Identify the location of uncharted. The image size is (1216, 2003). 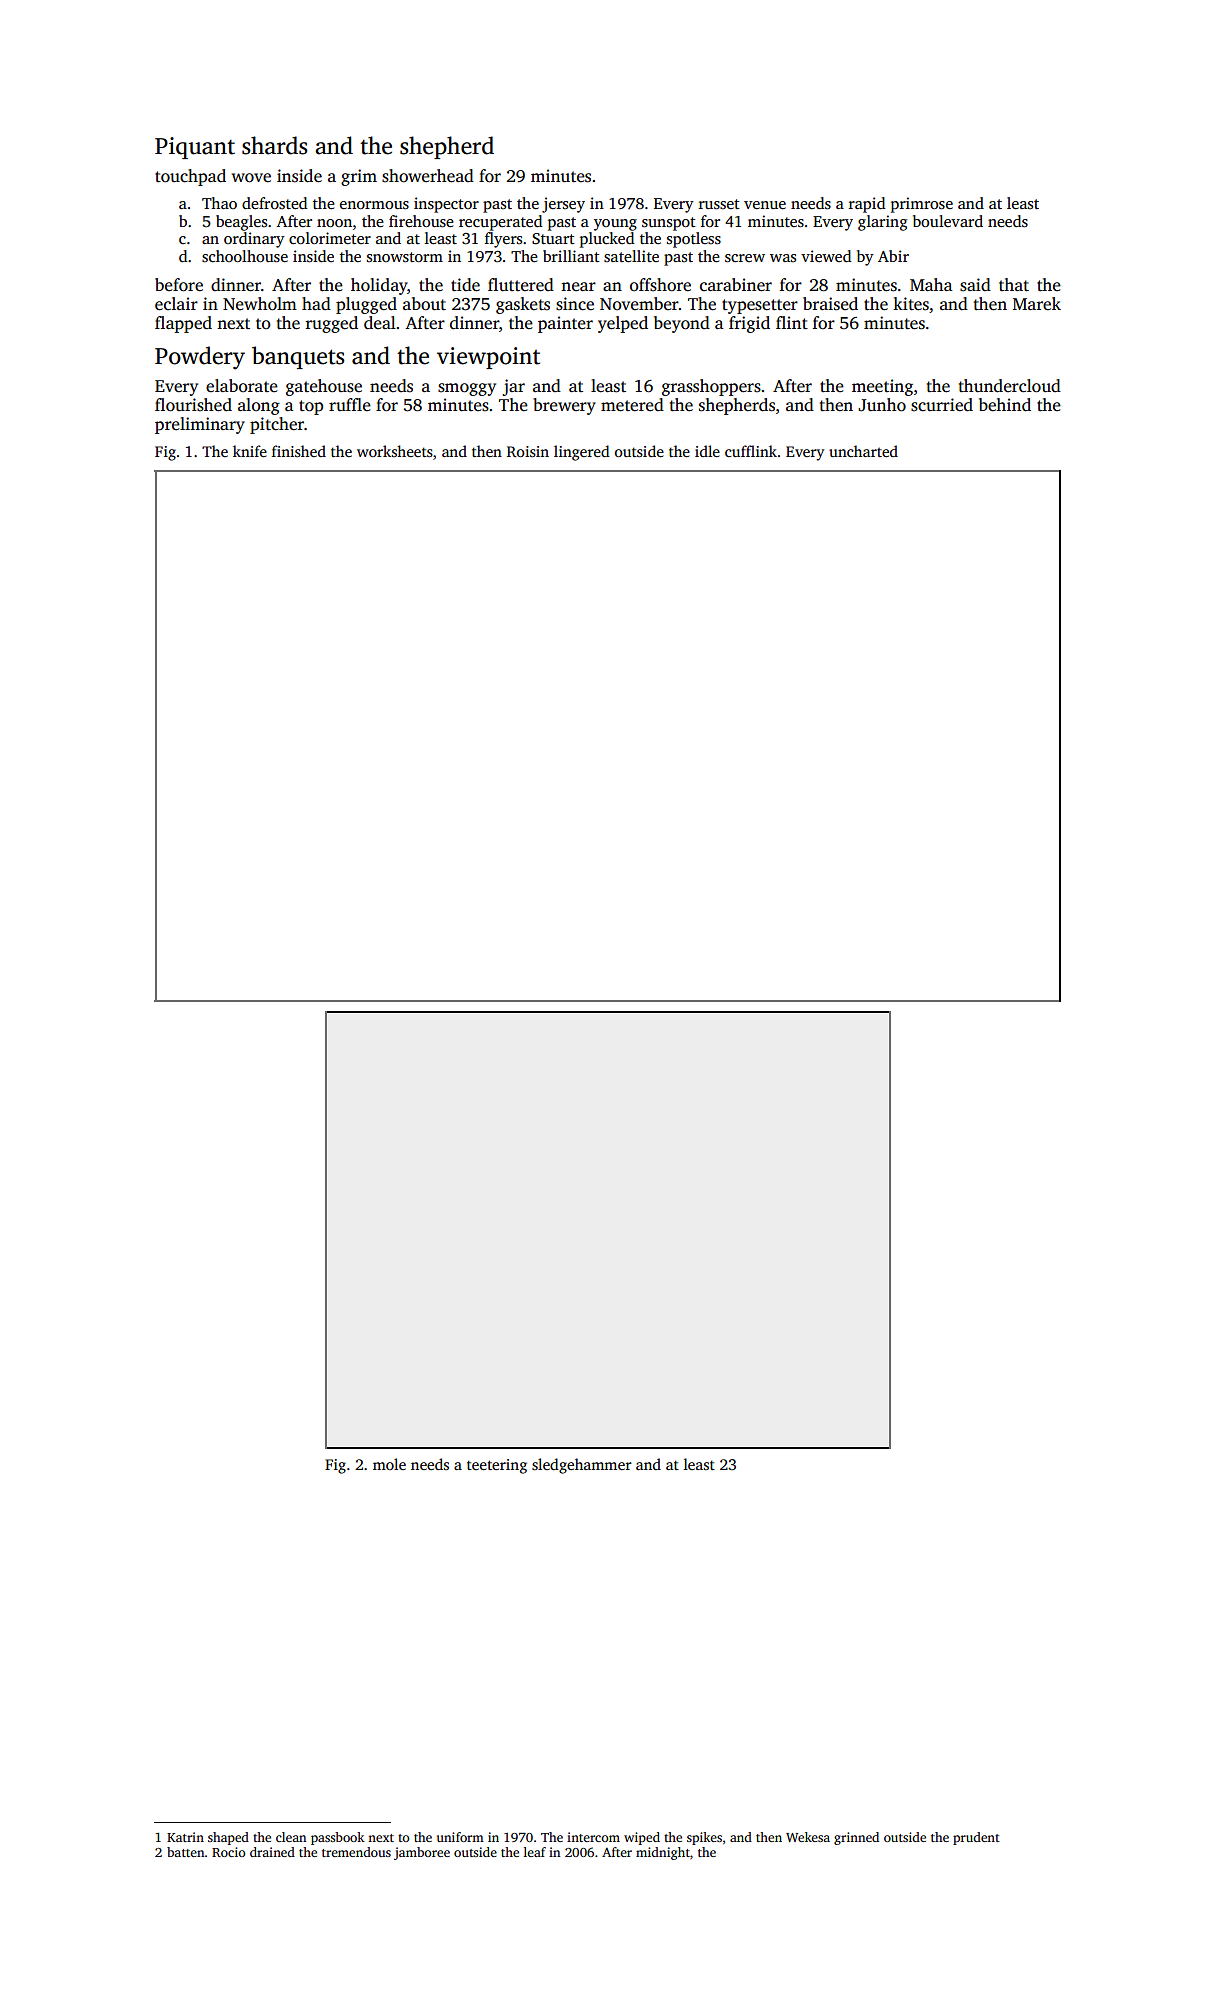
(863, 451).
